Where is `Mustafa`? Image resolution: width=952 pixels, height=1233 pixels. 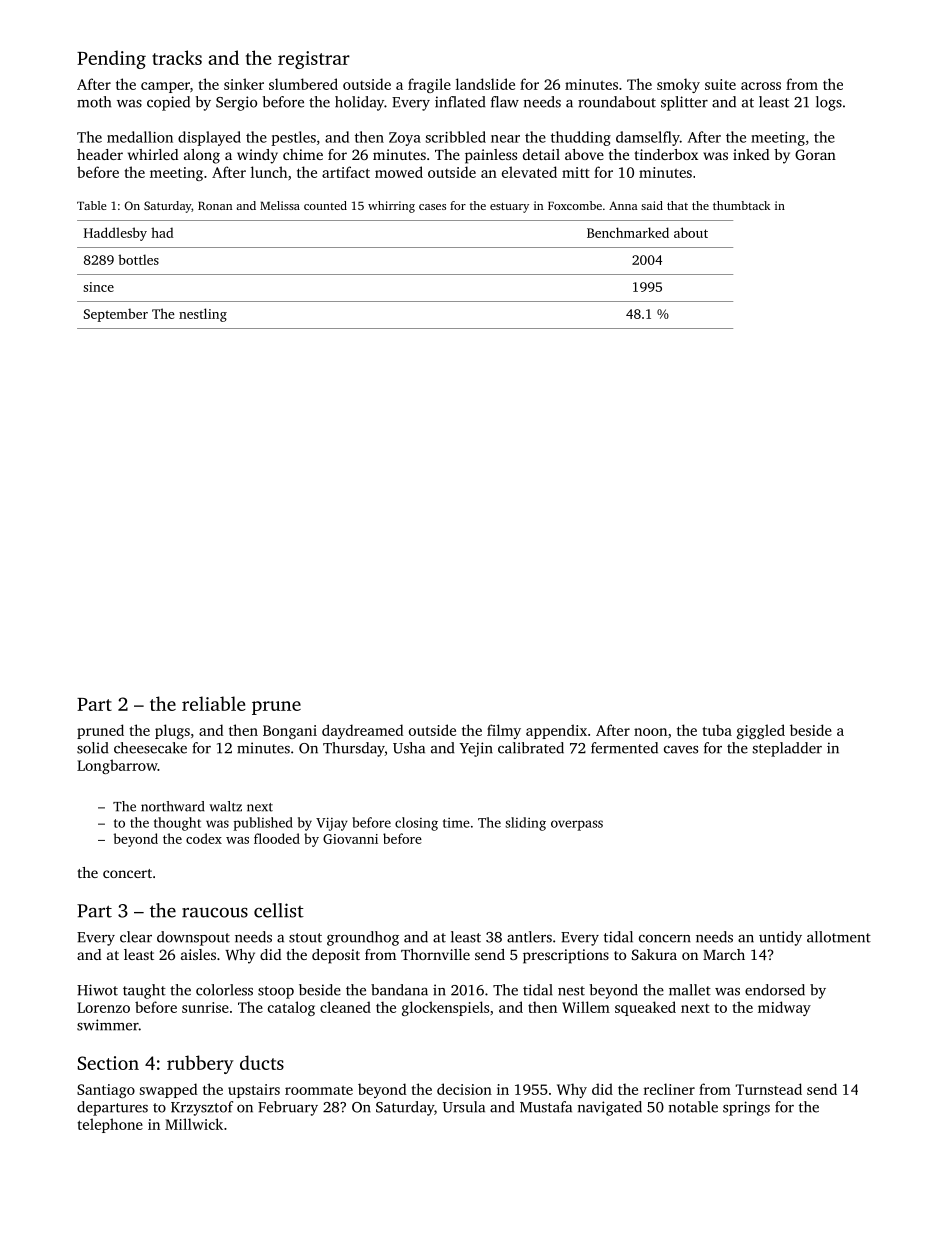
Mustafa is located at coordinates (546, 1107).
